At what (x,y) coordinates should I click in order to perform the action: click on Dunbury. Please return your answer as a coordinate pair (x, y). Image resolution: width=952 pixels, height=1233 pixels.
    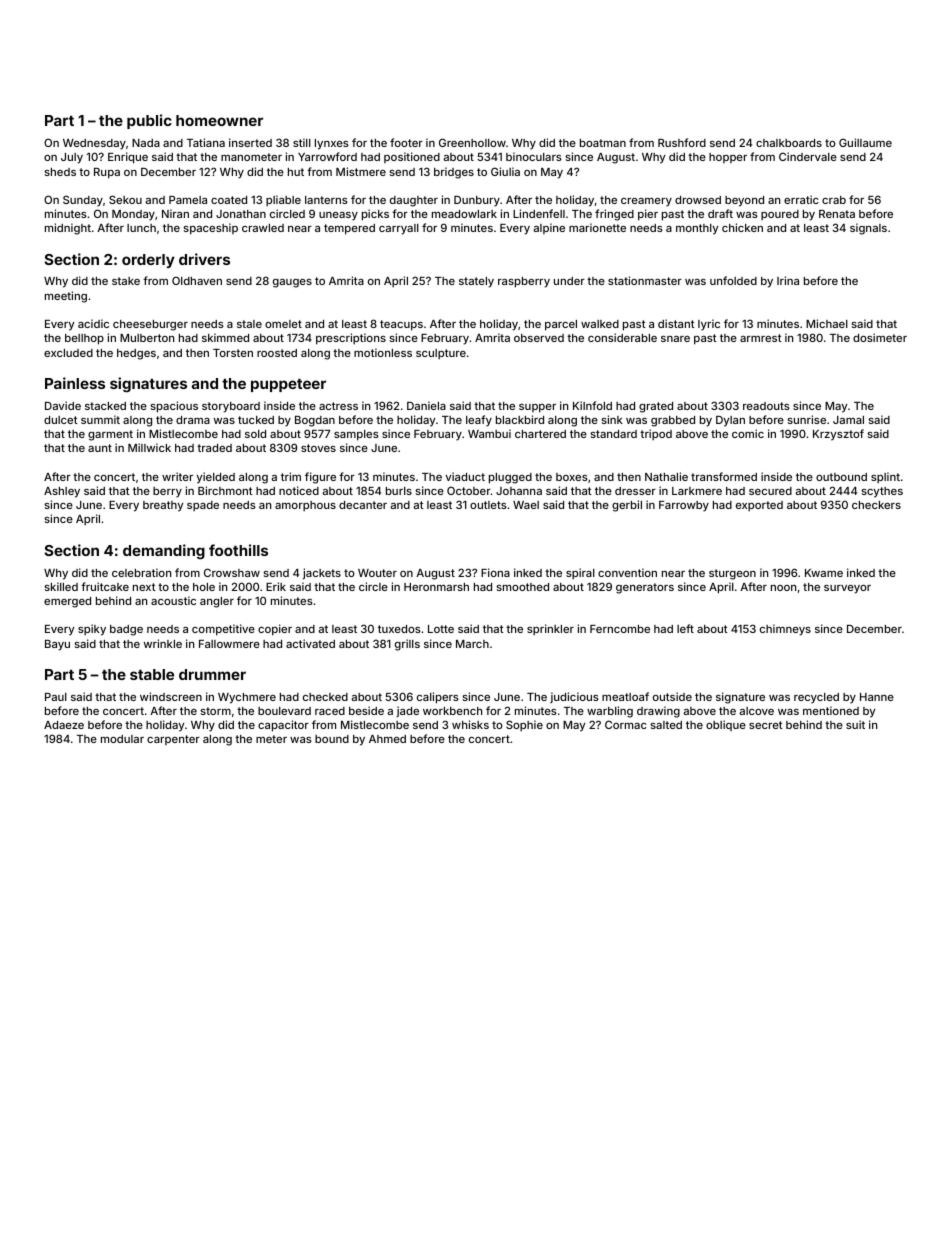
    Looking at the image, I should click on (477, 201).
